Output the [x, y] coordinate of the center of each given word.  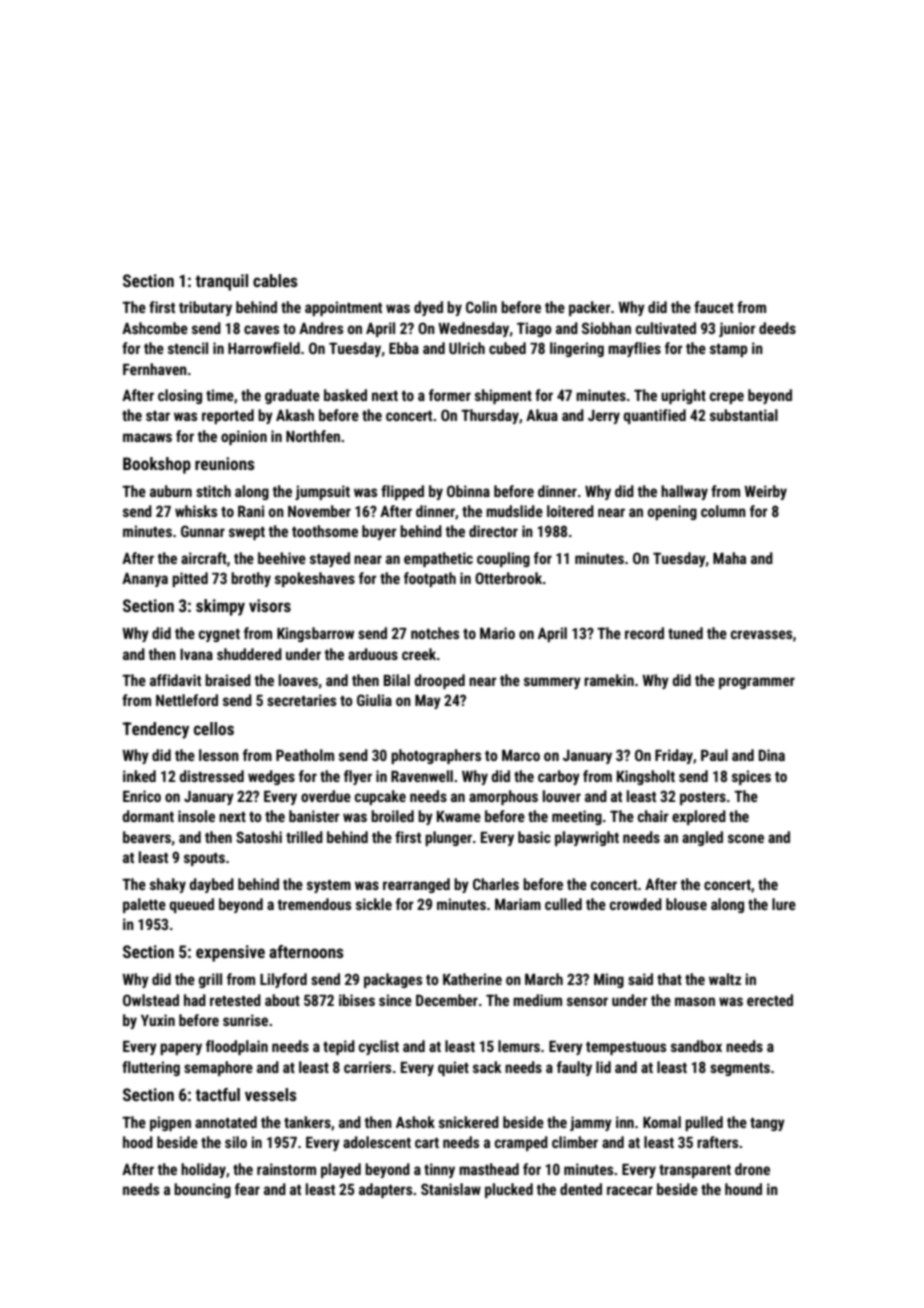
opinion [244, 437]
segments [740, 1069]
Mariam [518, 904]
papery [181, 1049]
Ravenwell [422, 776]
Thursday [490, 416]
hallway [684, 492]
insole [196, 816]
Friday [674, 756]
